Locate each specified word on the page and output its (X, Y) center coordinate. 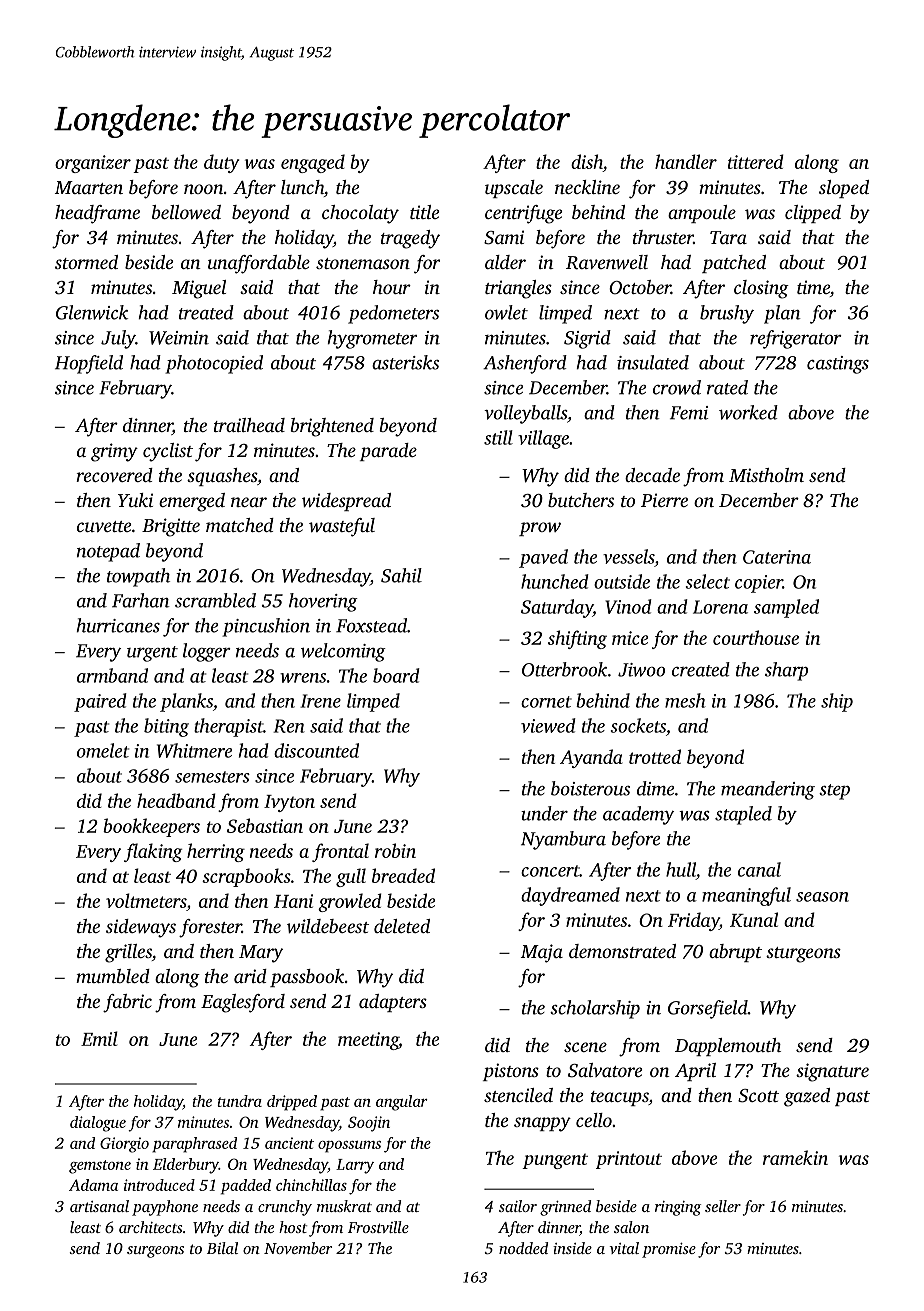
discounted (316, 750)
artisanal (99, 1206)
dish (587, 163)
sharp (786, 671)
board (396, 675)
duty (221, 163)
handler (686, 161)
